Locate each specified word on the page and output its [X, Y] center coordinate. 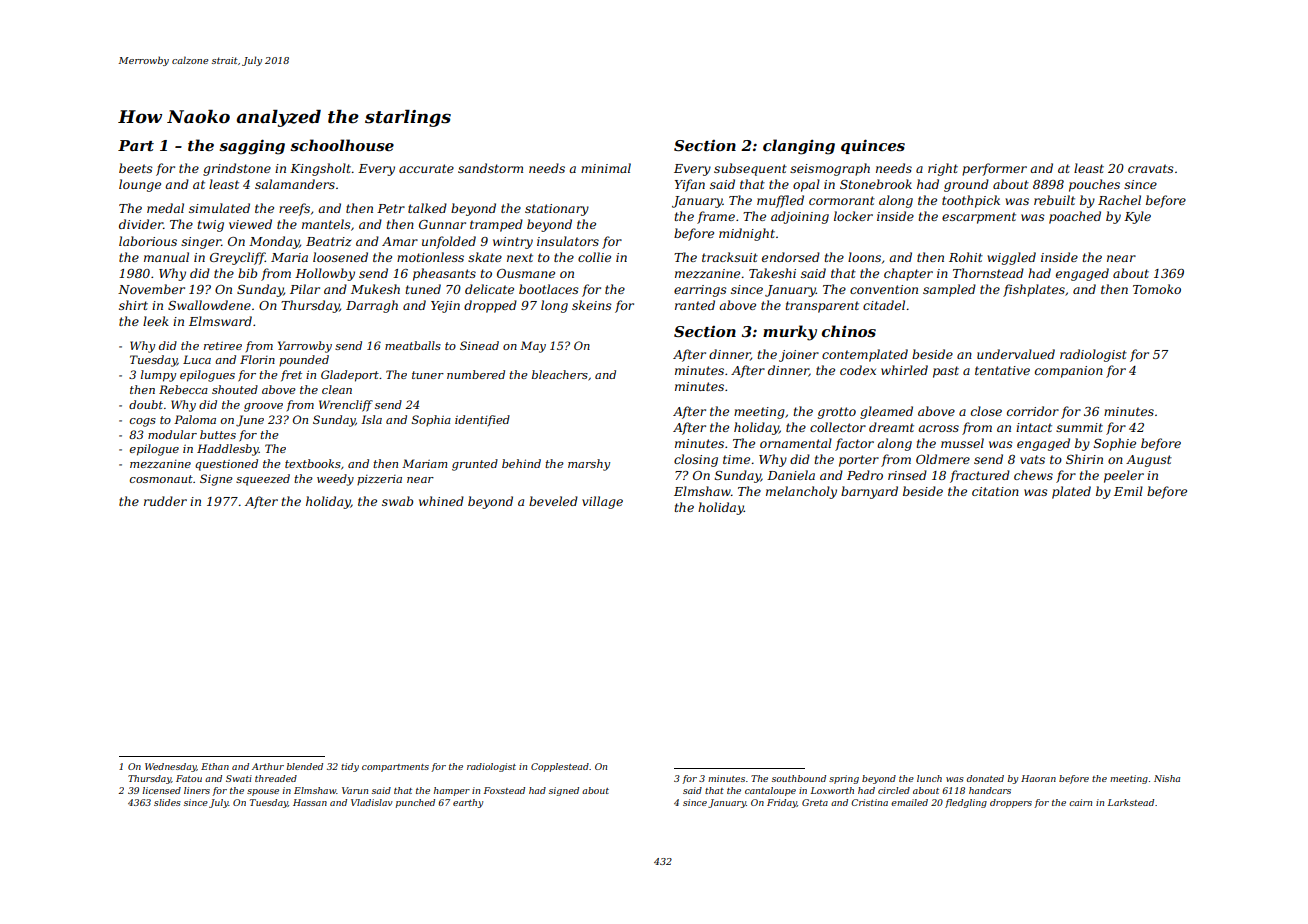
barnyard [869, 492]
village [602, 502]
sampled [949, 290]
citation [995, 491]
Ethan [215, 766]
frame [716, 217]
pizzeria [379, 480]
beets [136, 168]
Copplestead [560, 767]
